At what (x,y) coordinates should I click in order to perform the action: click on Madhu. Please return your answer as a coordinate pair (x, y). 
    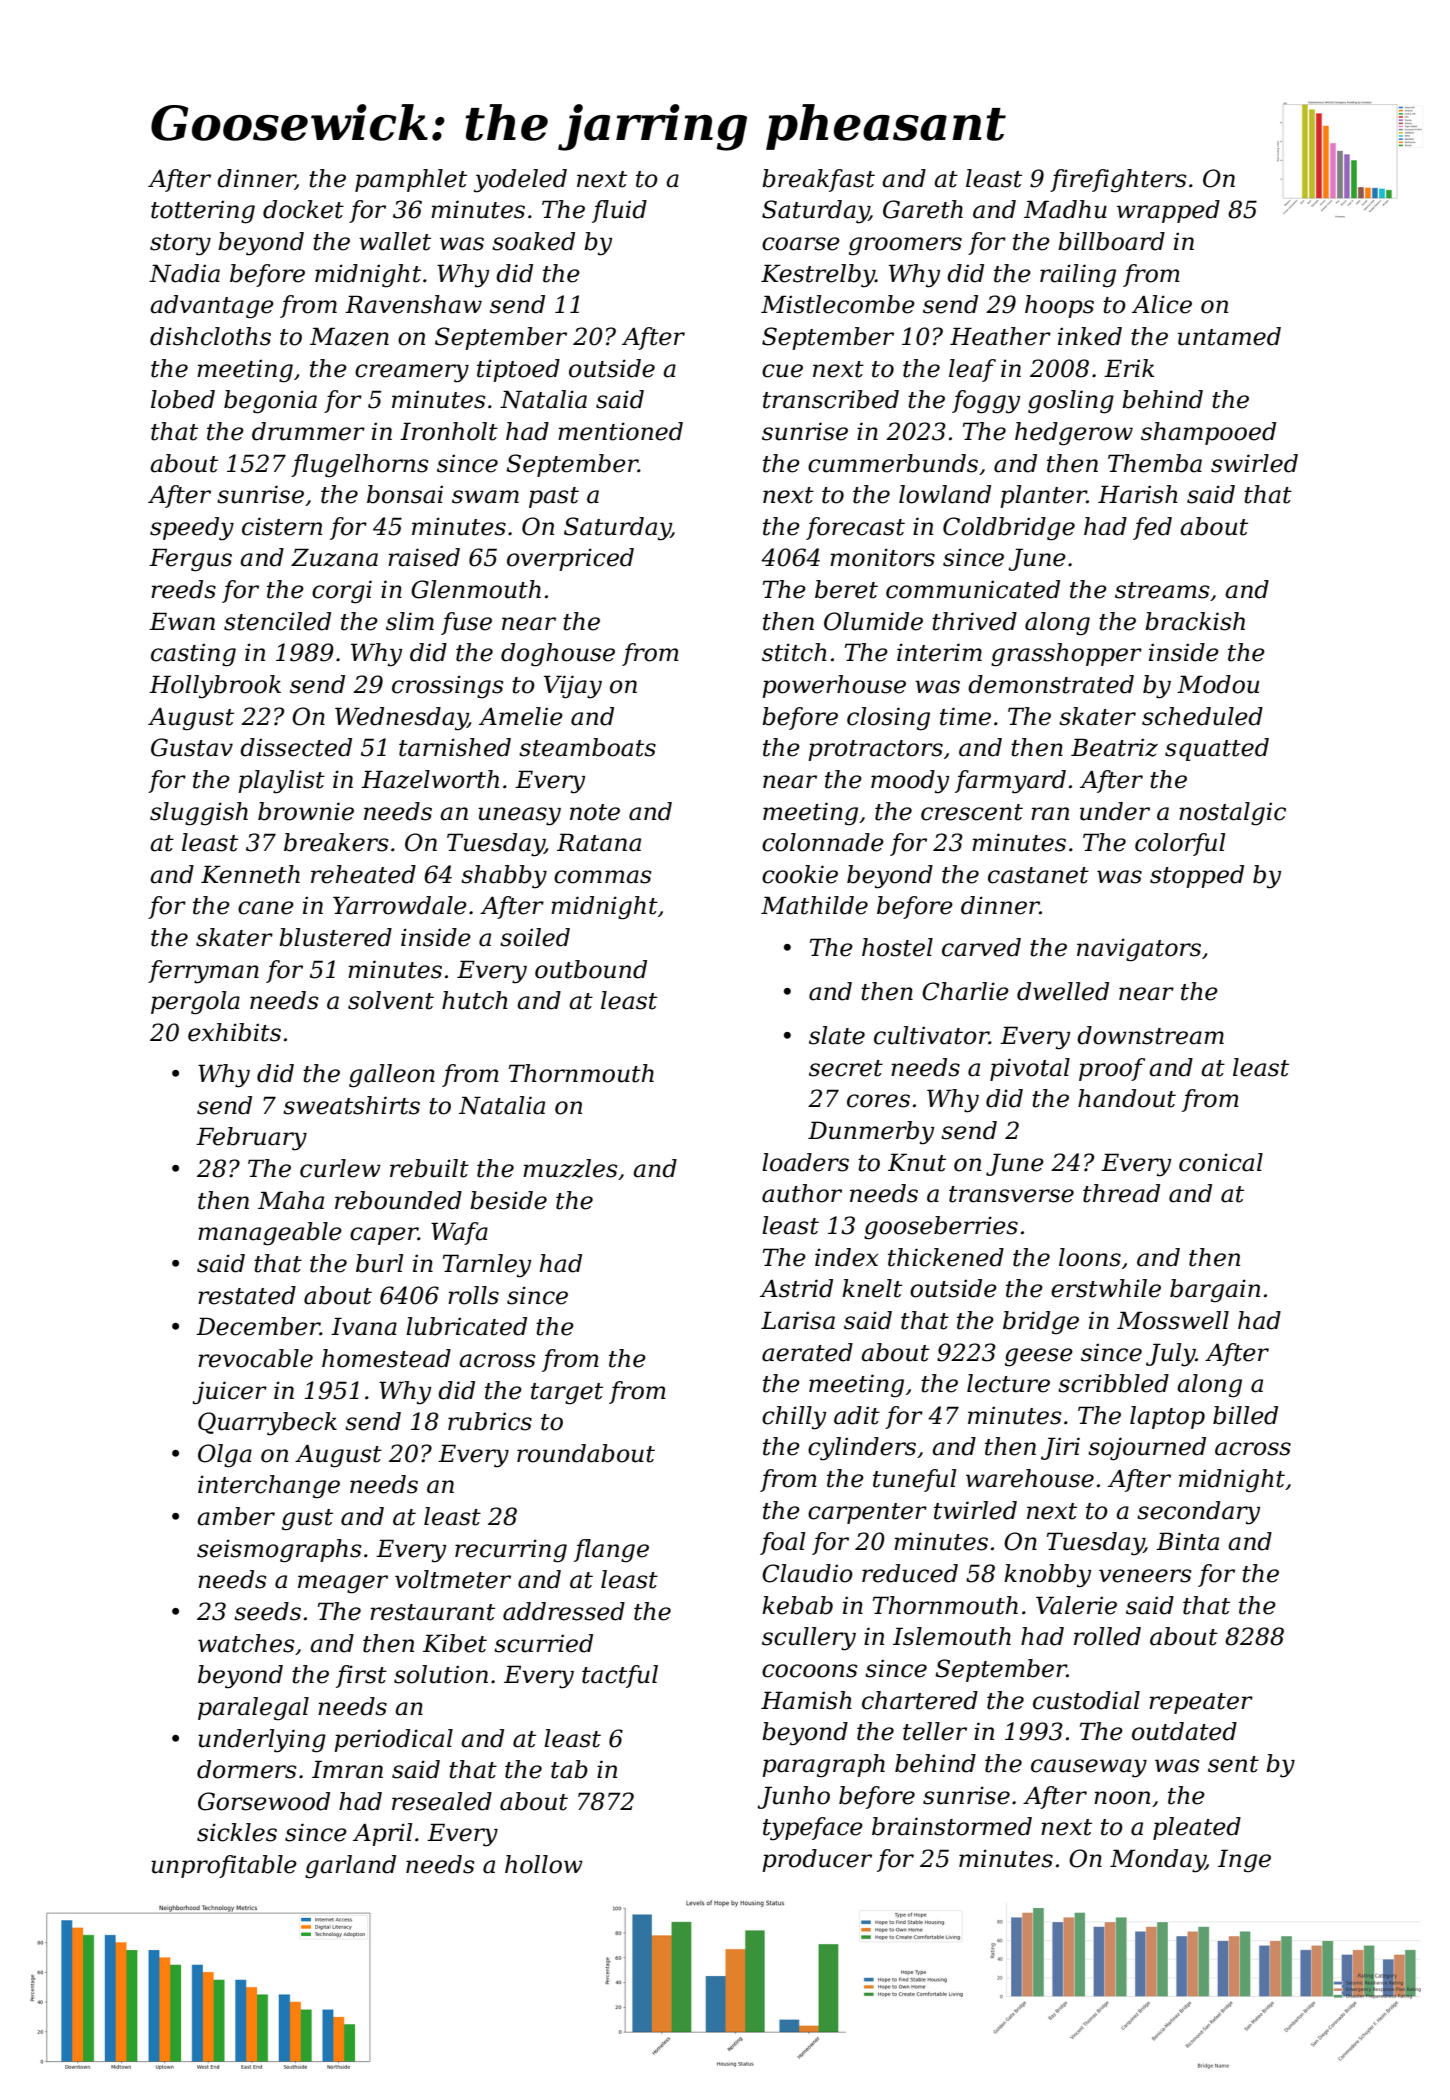
    Looking at the image, I should click on (1065, 209).
